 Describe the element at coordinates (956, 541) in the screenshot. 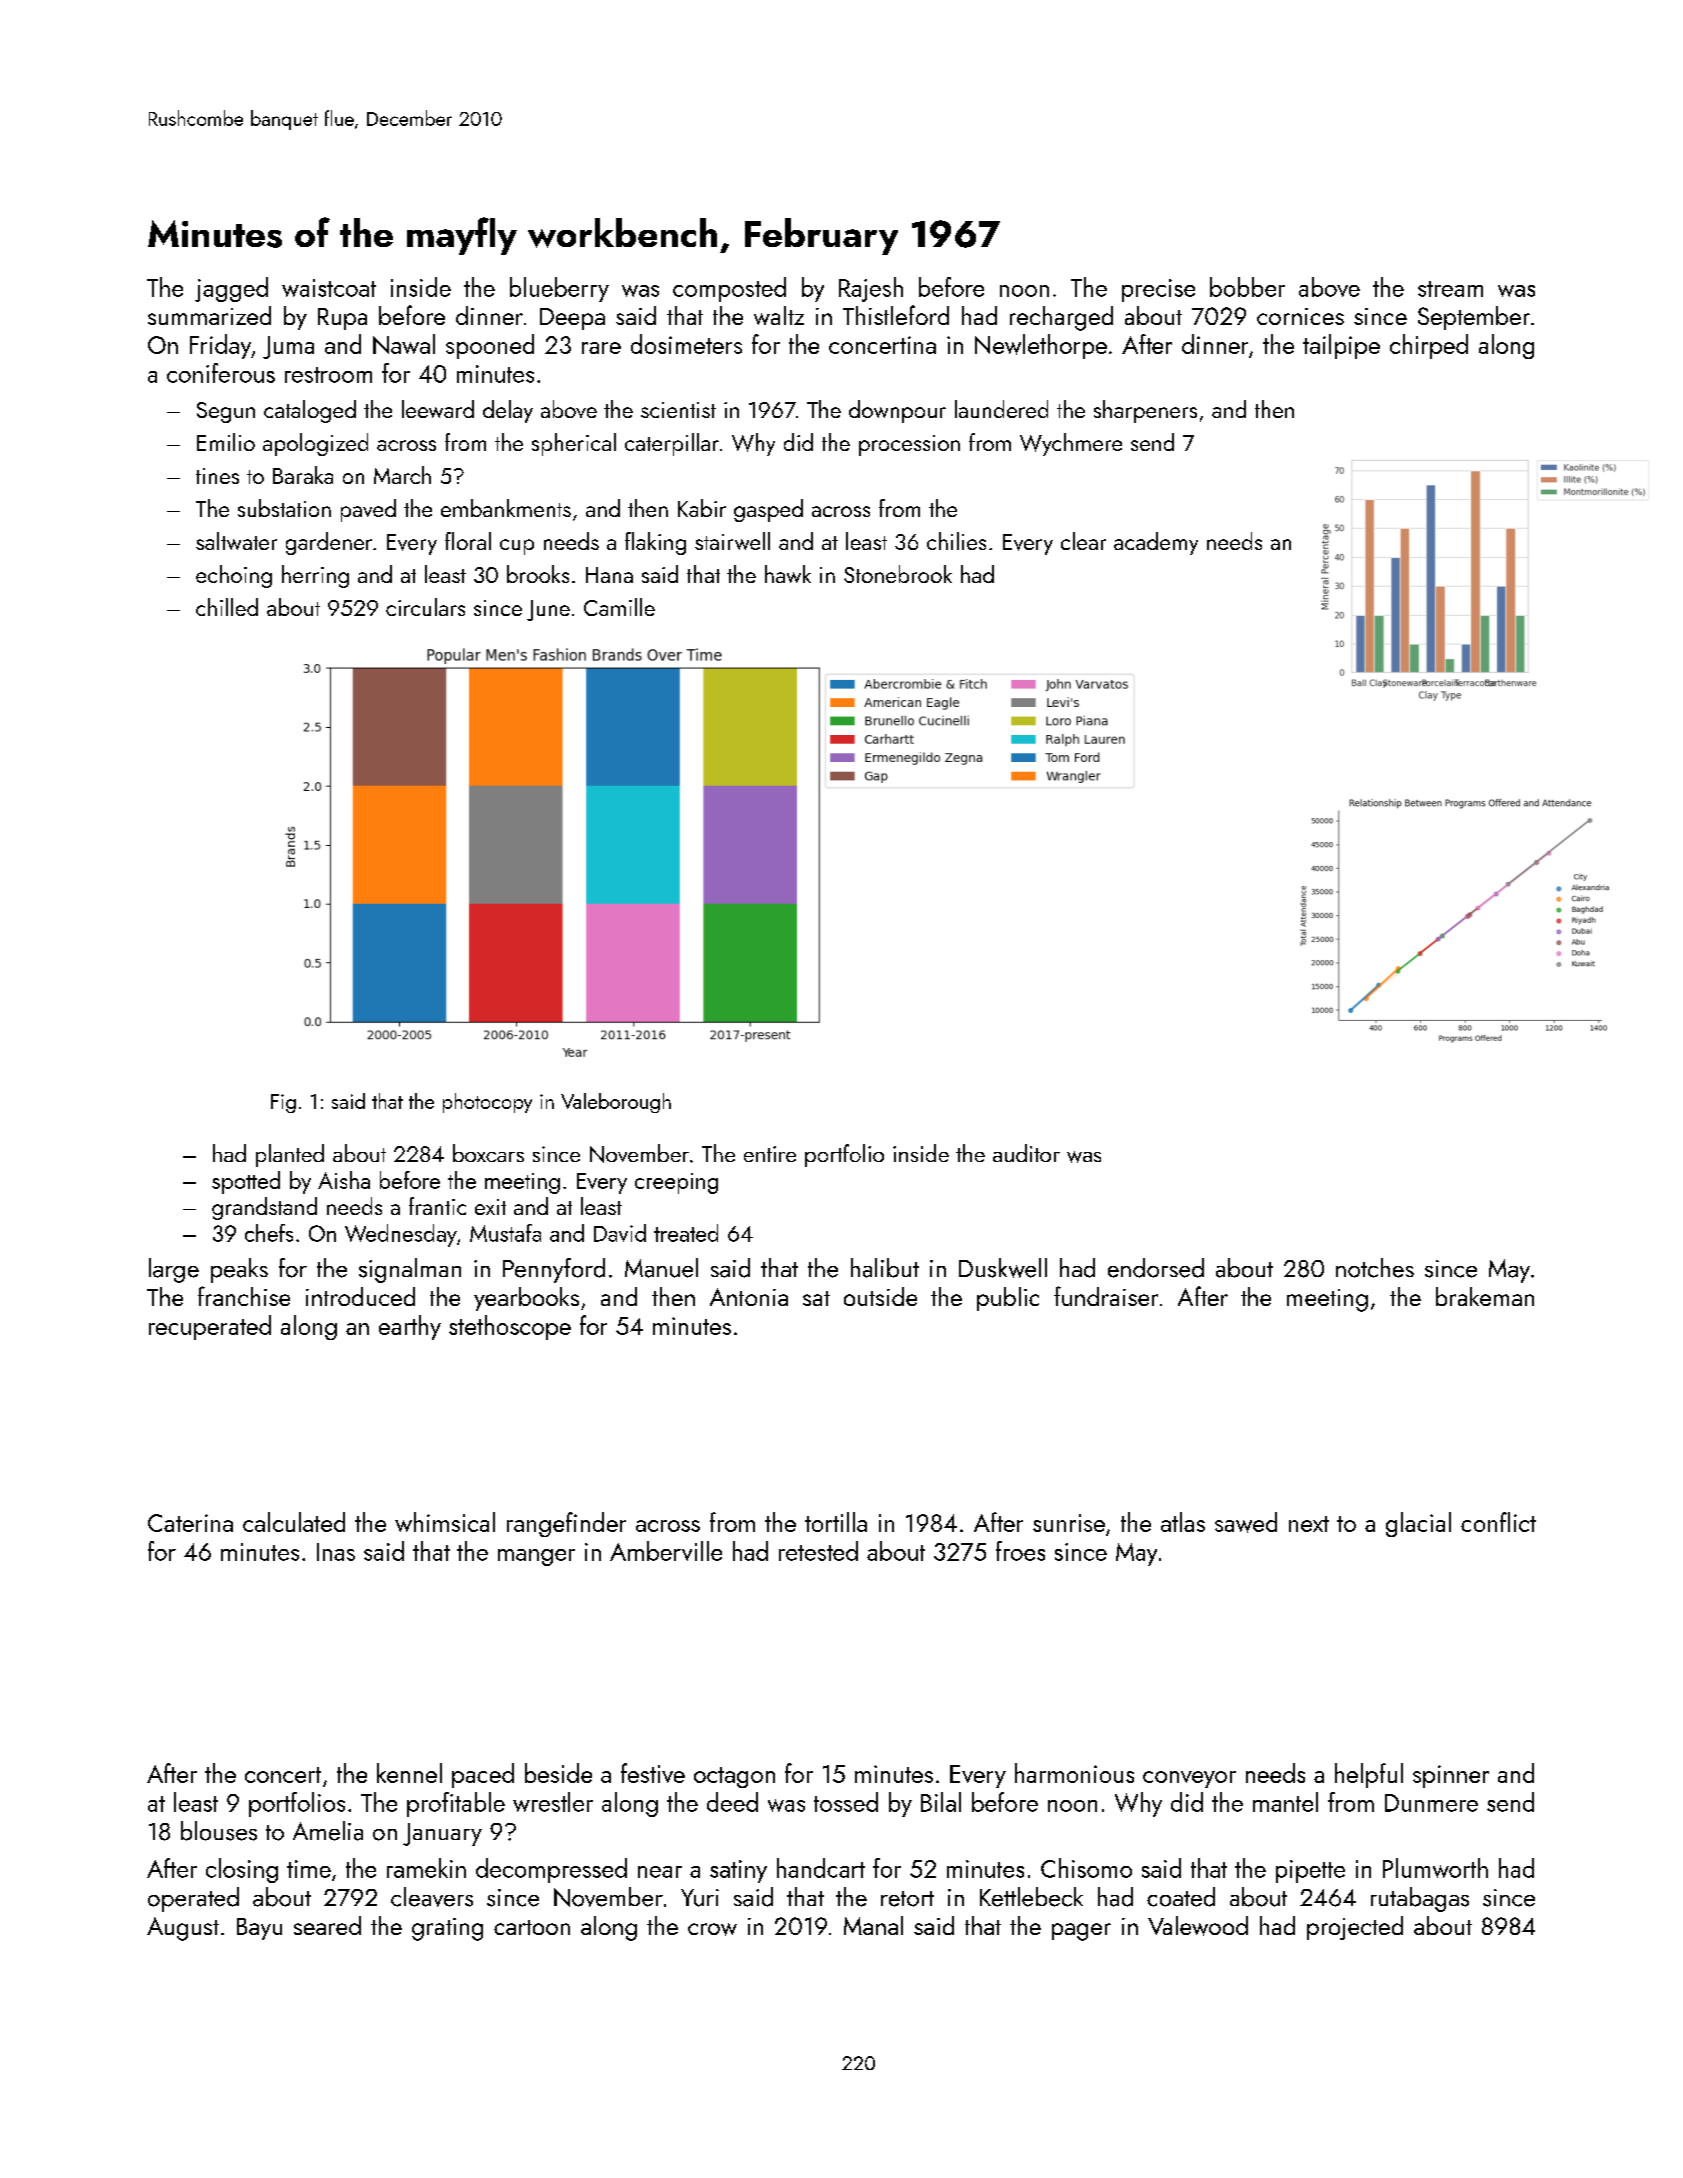

I see `chilies` at that location.
